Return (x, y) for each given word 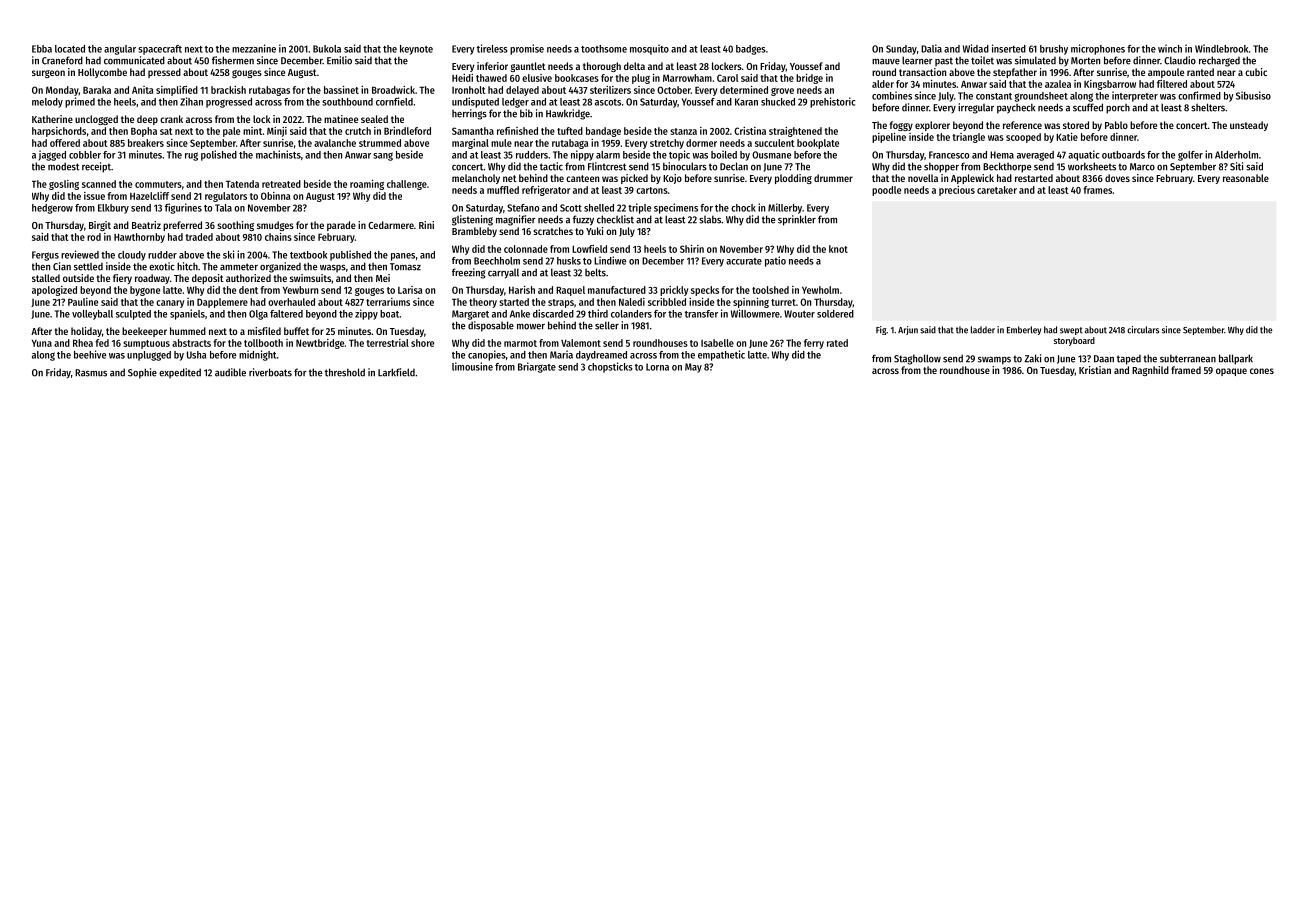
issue (94, 196)
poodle (886, 191)
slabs (710, 219)
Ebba (42, 49)
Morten (1085, 61)
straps (561, 303)
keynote (416, 50)
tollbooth (263, 343)
